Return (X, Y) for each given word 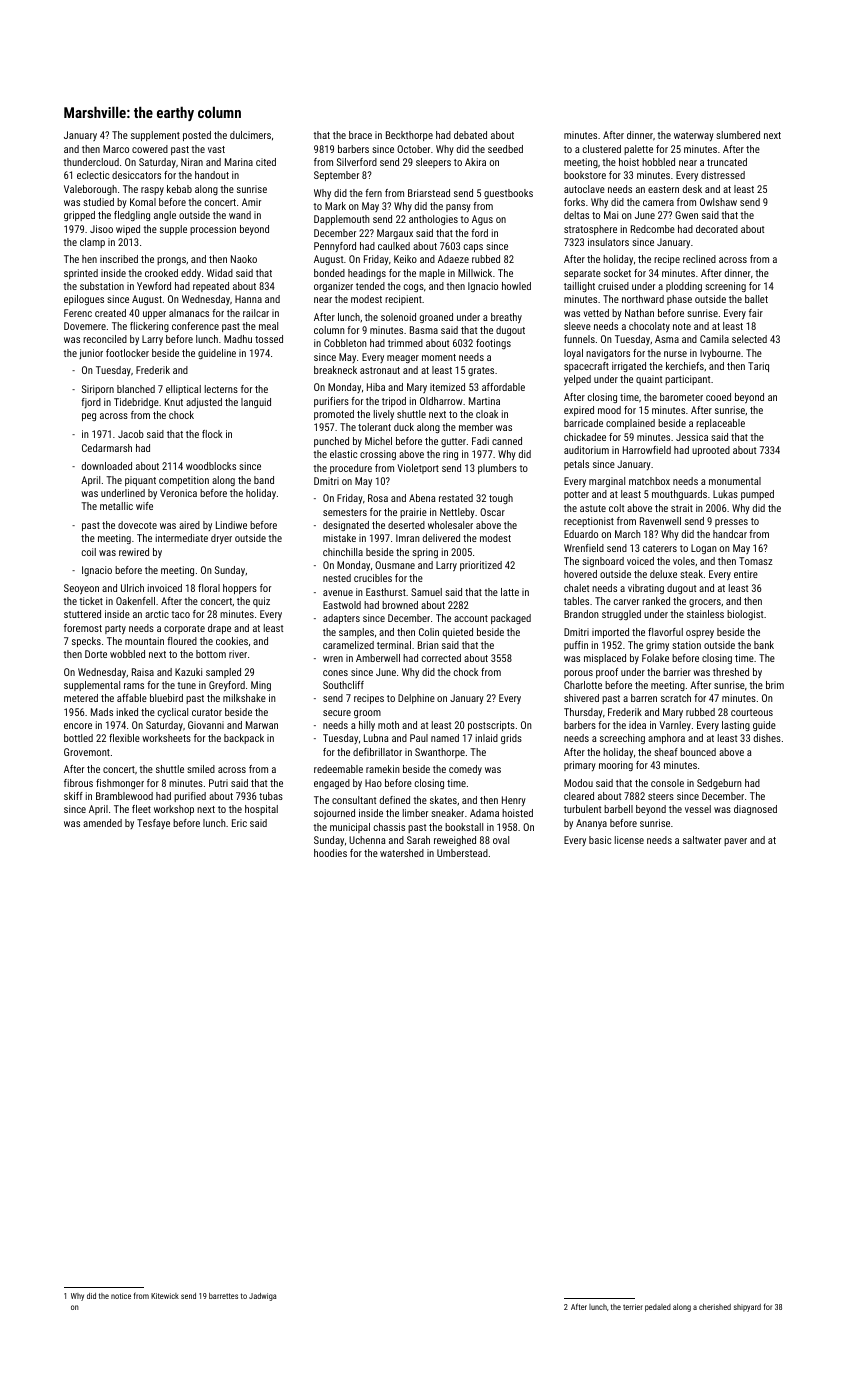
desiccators (136, 175)
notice (121, 1296)
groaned (436, 318)
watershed (402, 853)
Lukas (725, 494)
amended (102, 823)
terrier (633, 1307)
